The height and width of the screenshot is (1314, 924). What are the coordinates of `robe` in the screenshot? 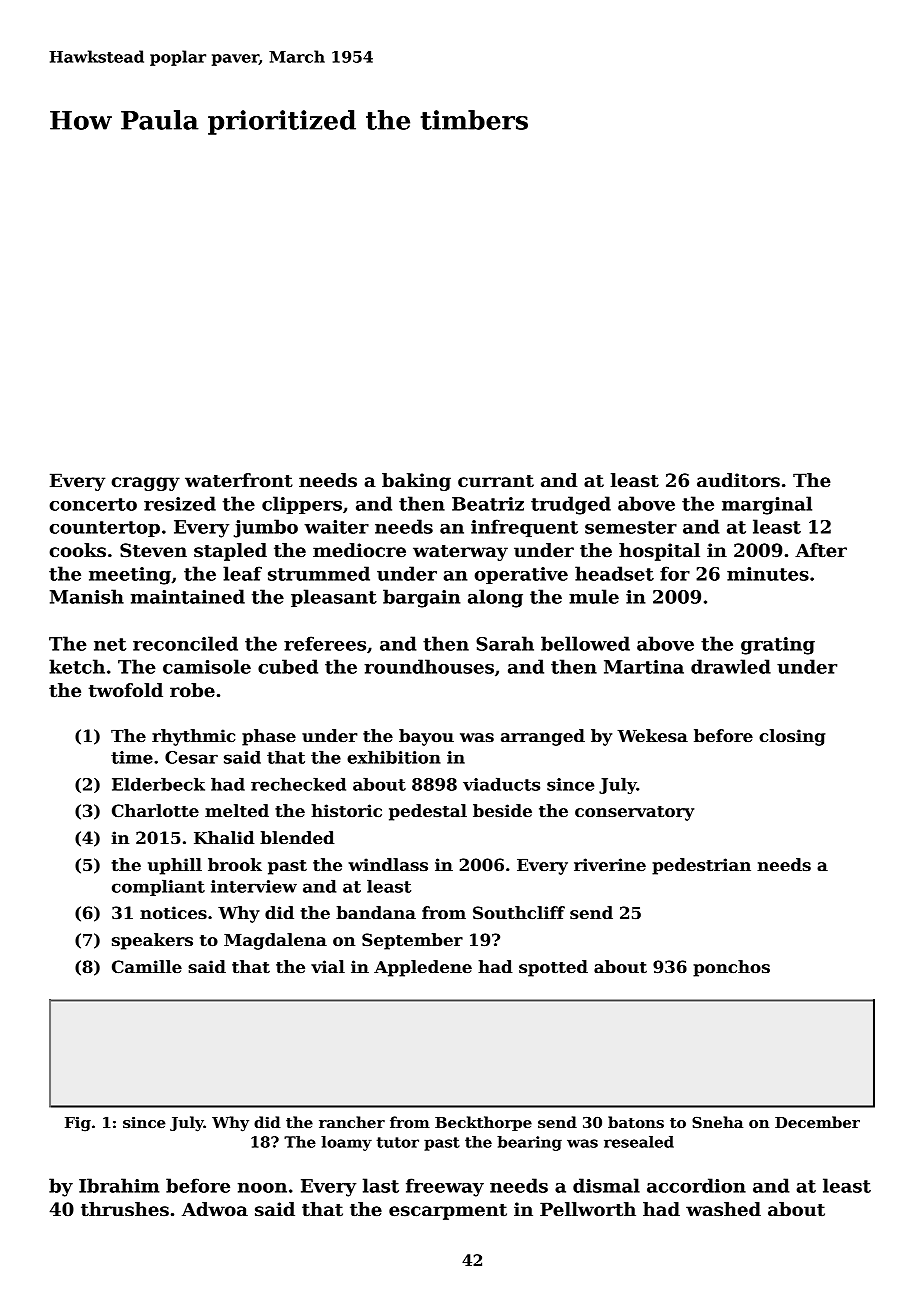 It's located at (192, 690).
